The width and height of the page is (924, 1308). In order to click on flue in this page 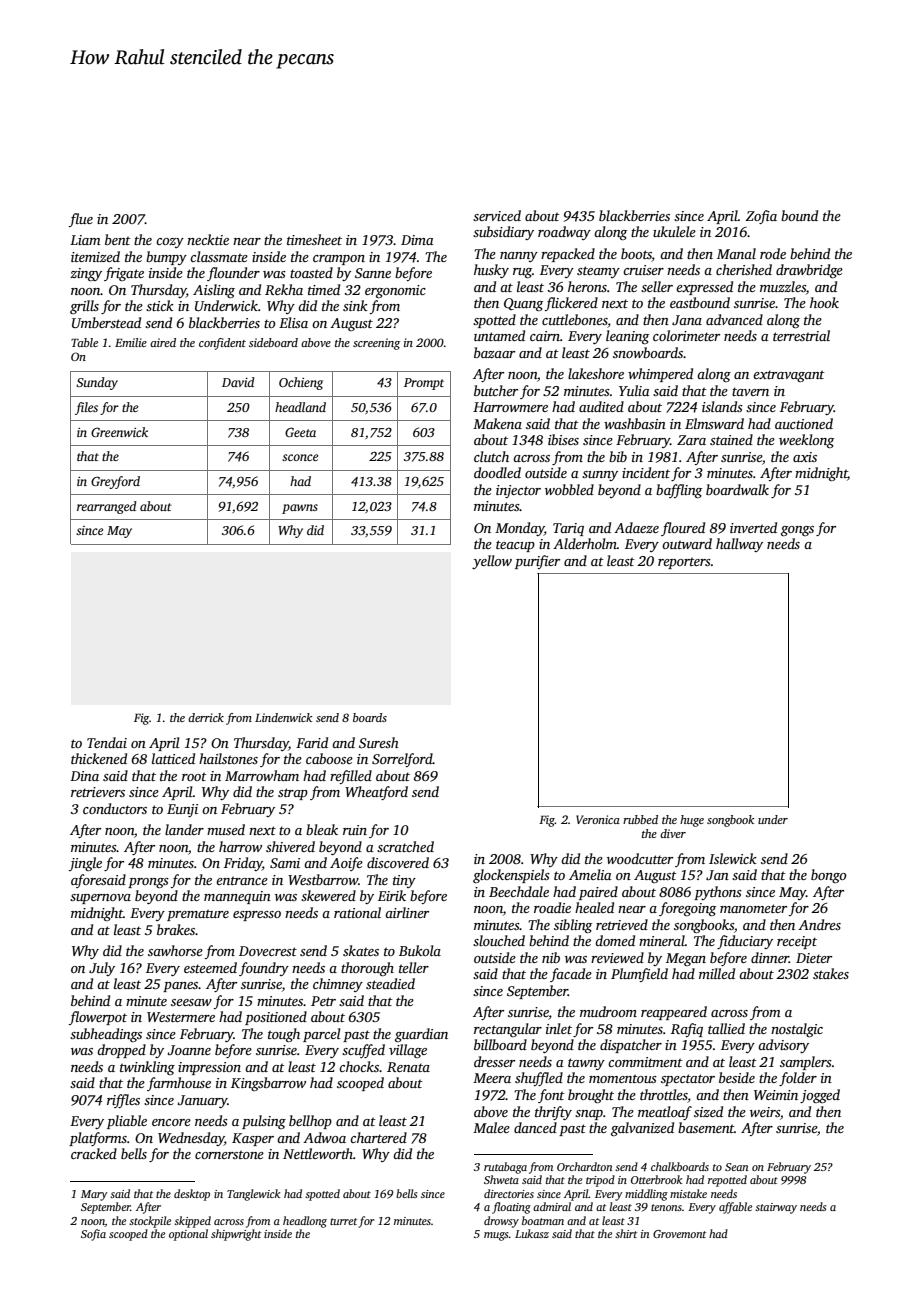, I will do `click(81, 220)`.
